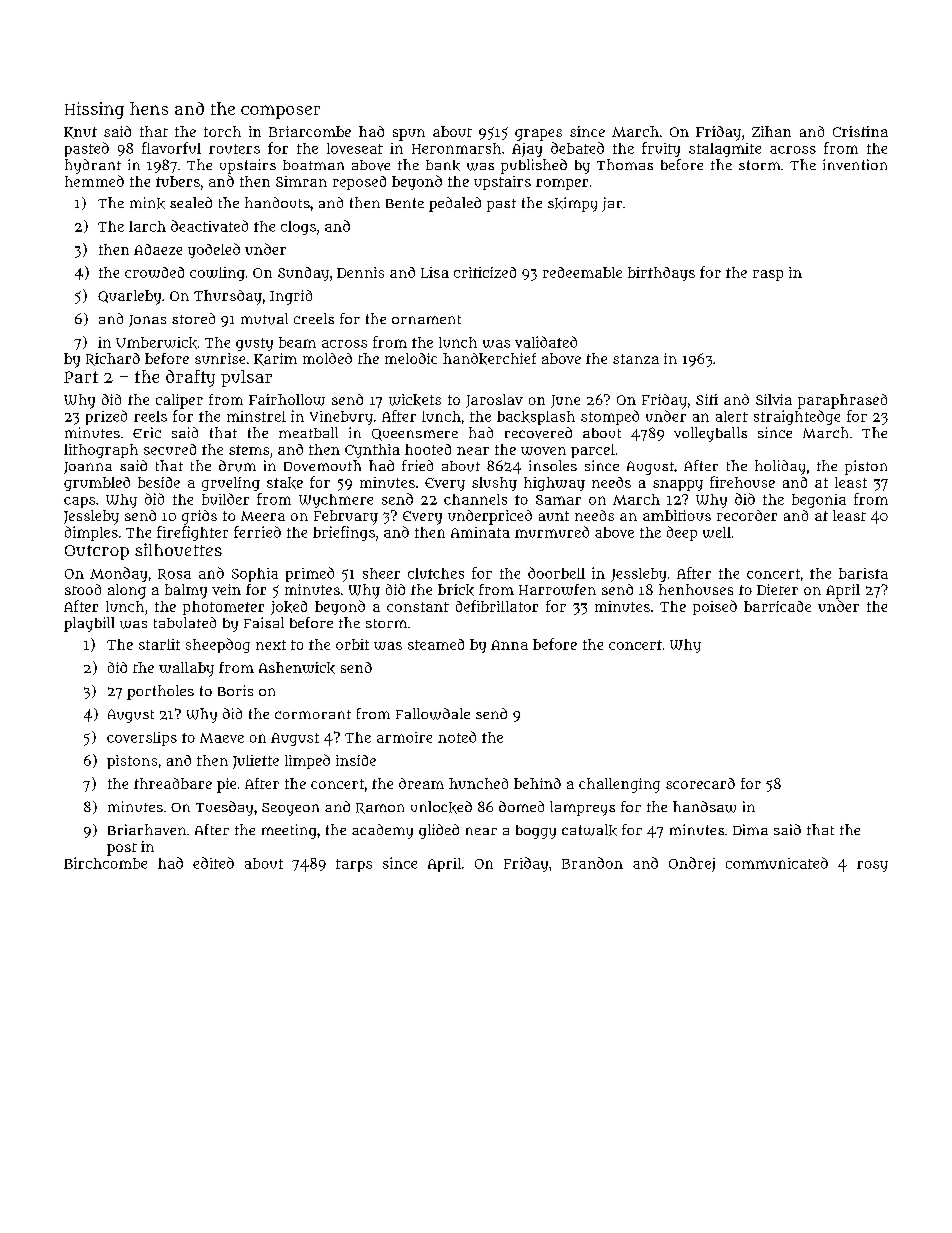  I want to click on stalagmite, so click(725, 150).
